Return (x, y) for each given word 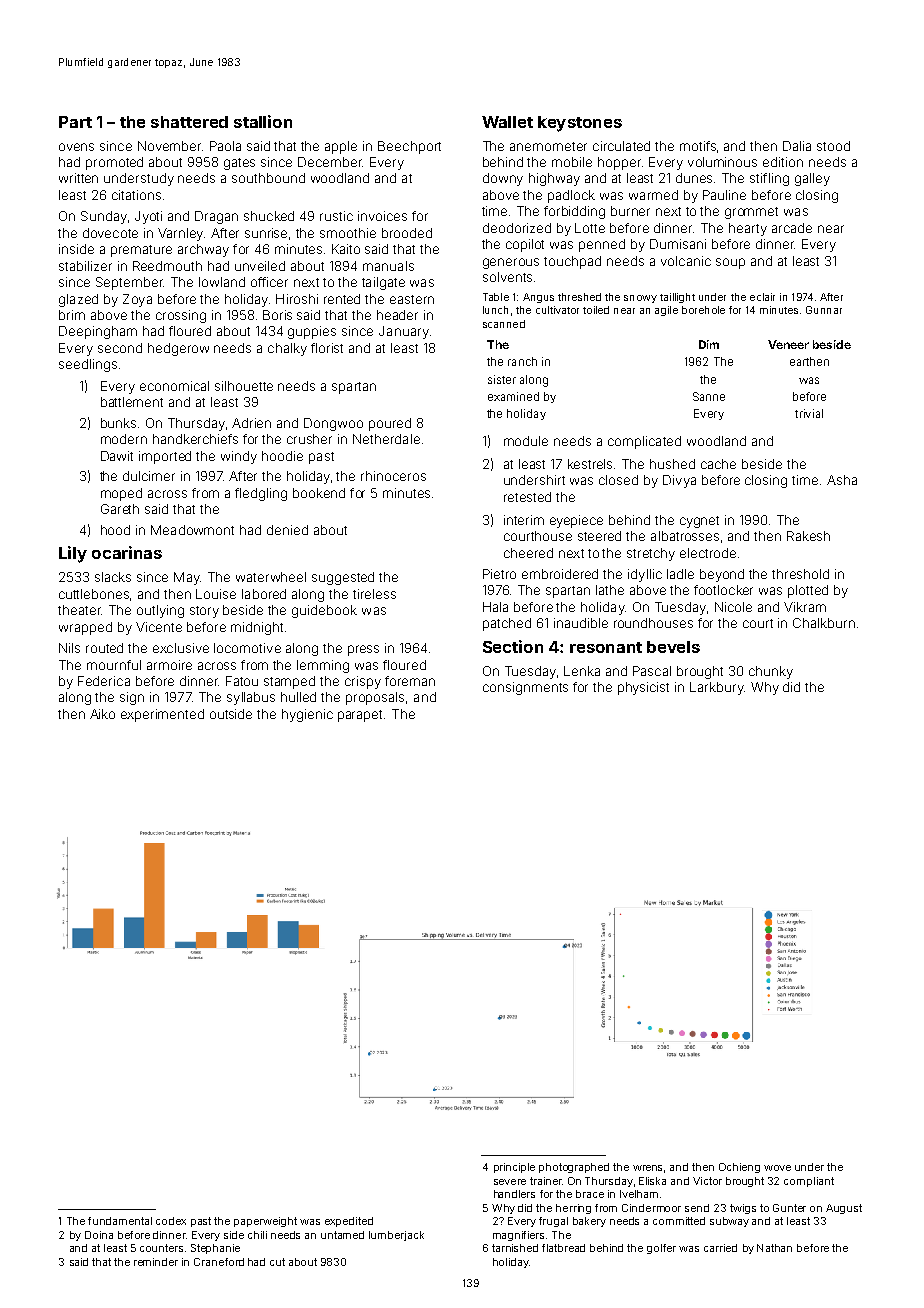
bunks (118, 423)
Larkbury (717, 688)
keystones (580, 124)
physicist (643, 688)
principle (514, 1168)
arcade (792, 228)
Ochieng (739, 1168)
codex (171, 1221)
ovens (76, 147)
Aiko (102, 714)
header (397, 315)
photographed (574, 1168)
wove (777, 1168)
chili (257, 1235)
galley (812, 179)
